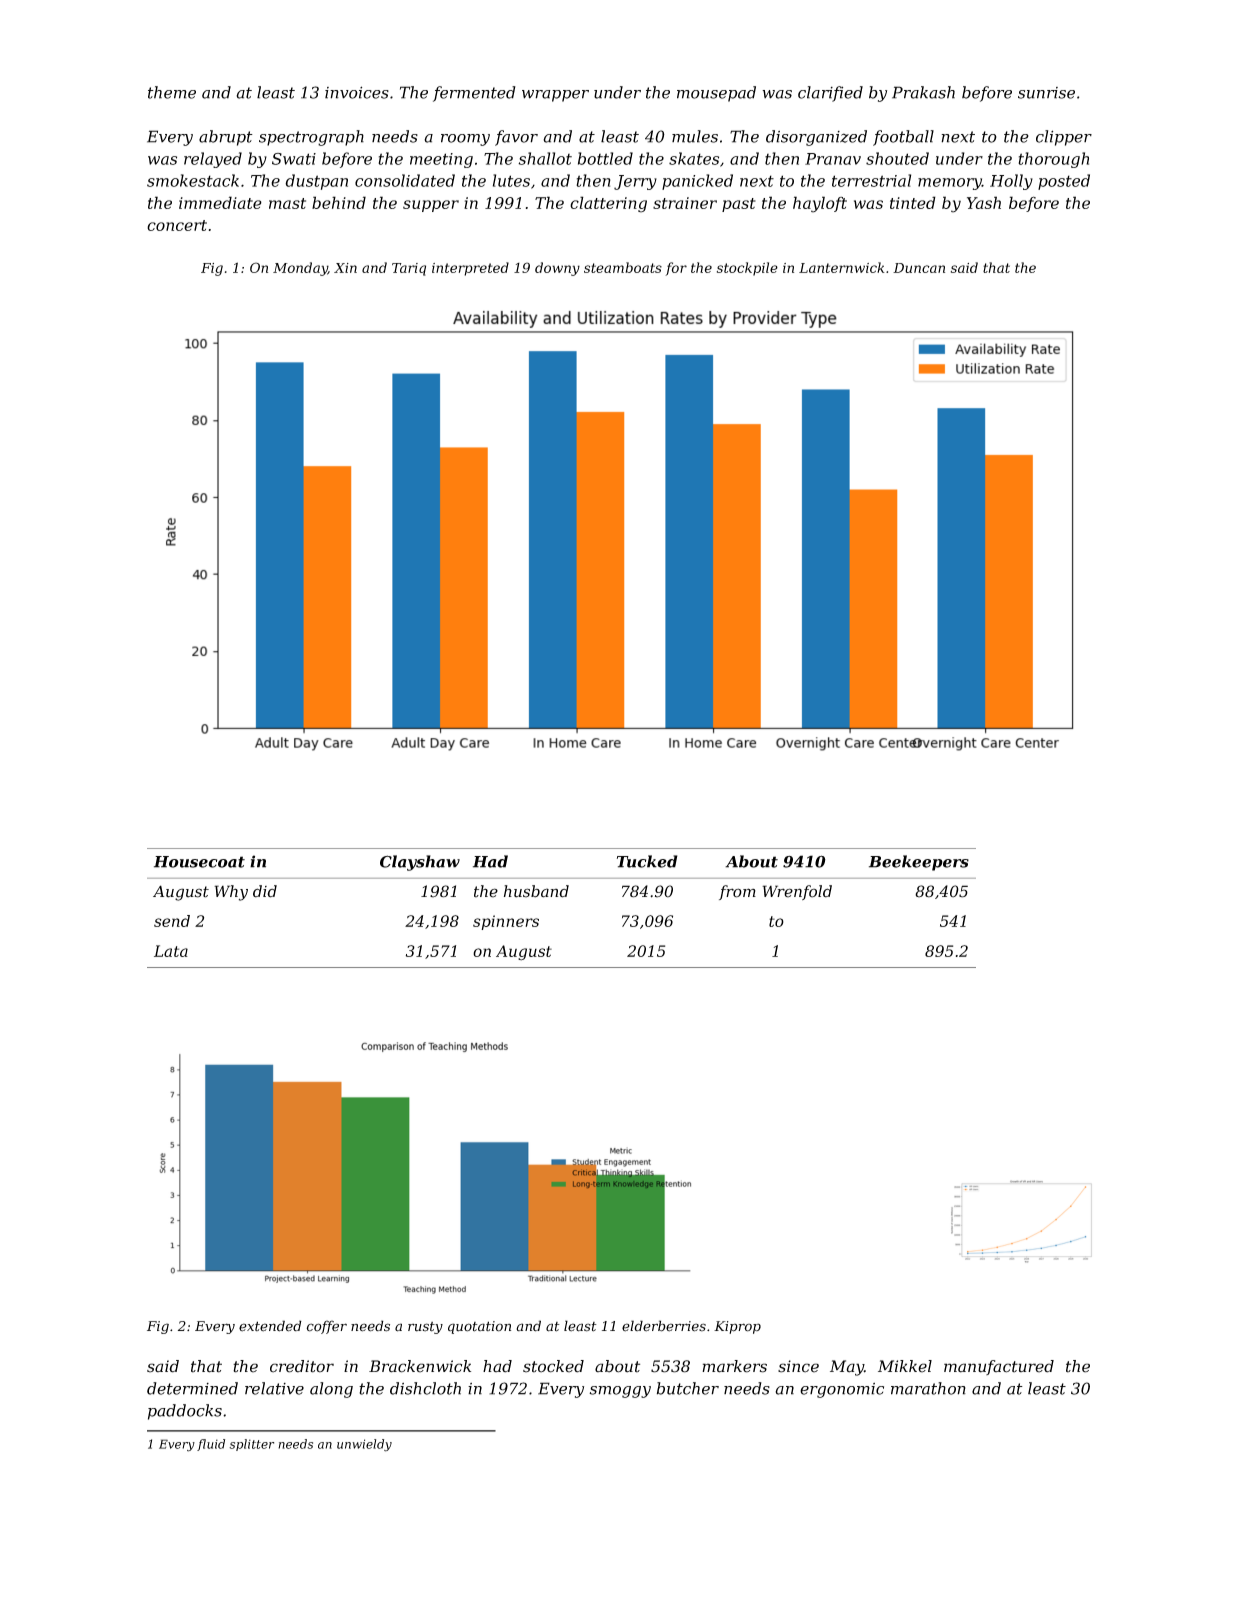  What do you see at coordinates (830, 94) in the screenshot?
I see `clarified` at bounding box center [830, 94].
